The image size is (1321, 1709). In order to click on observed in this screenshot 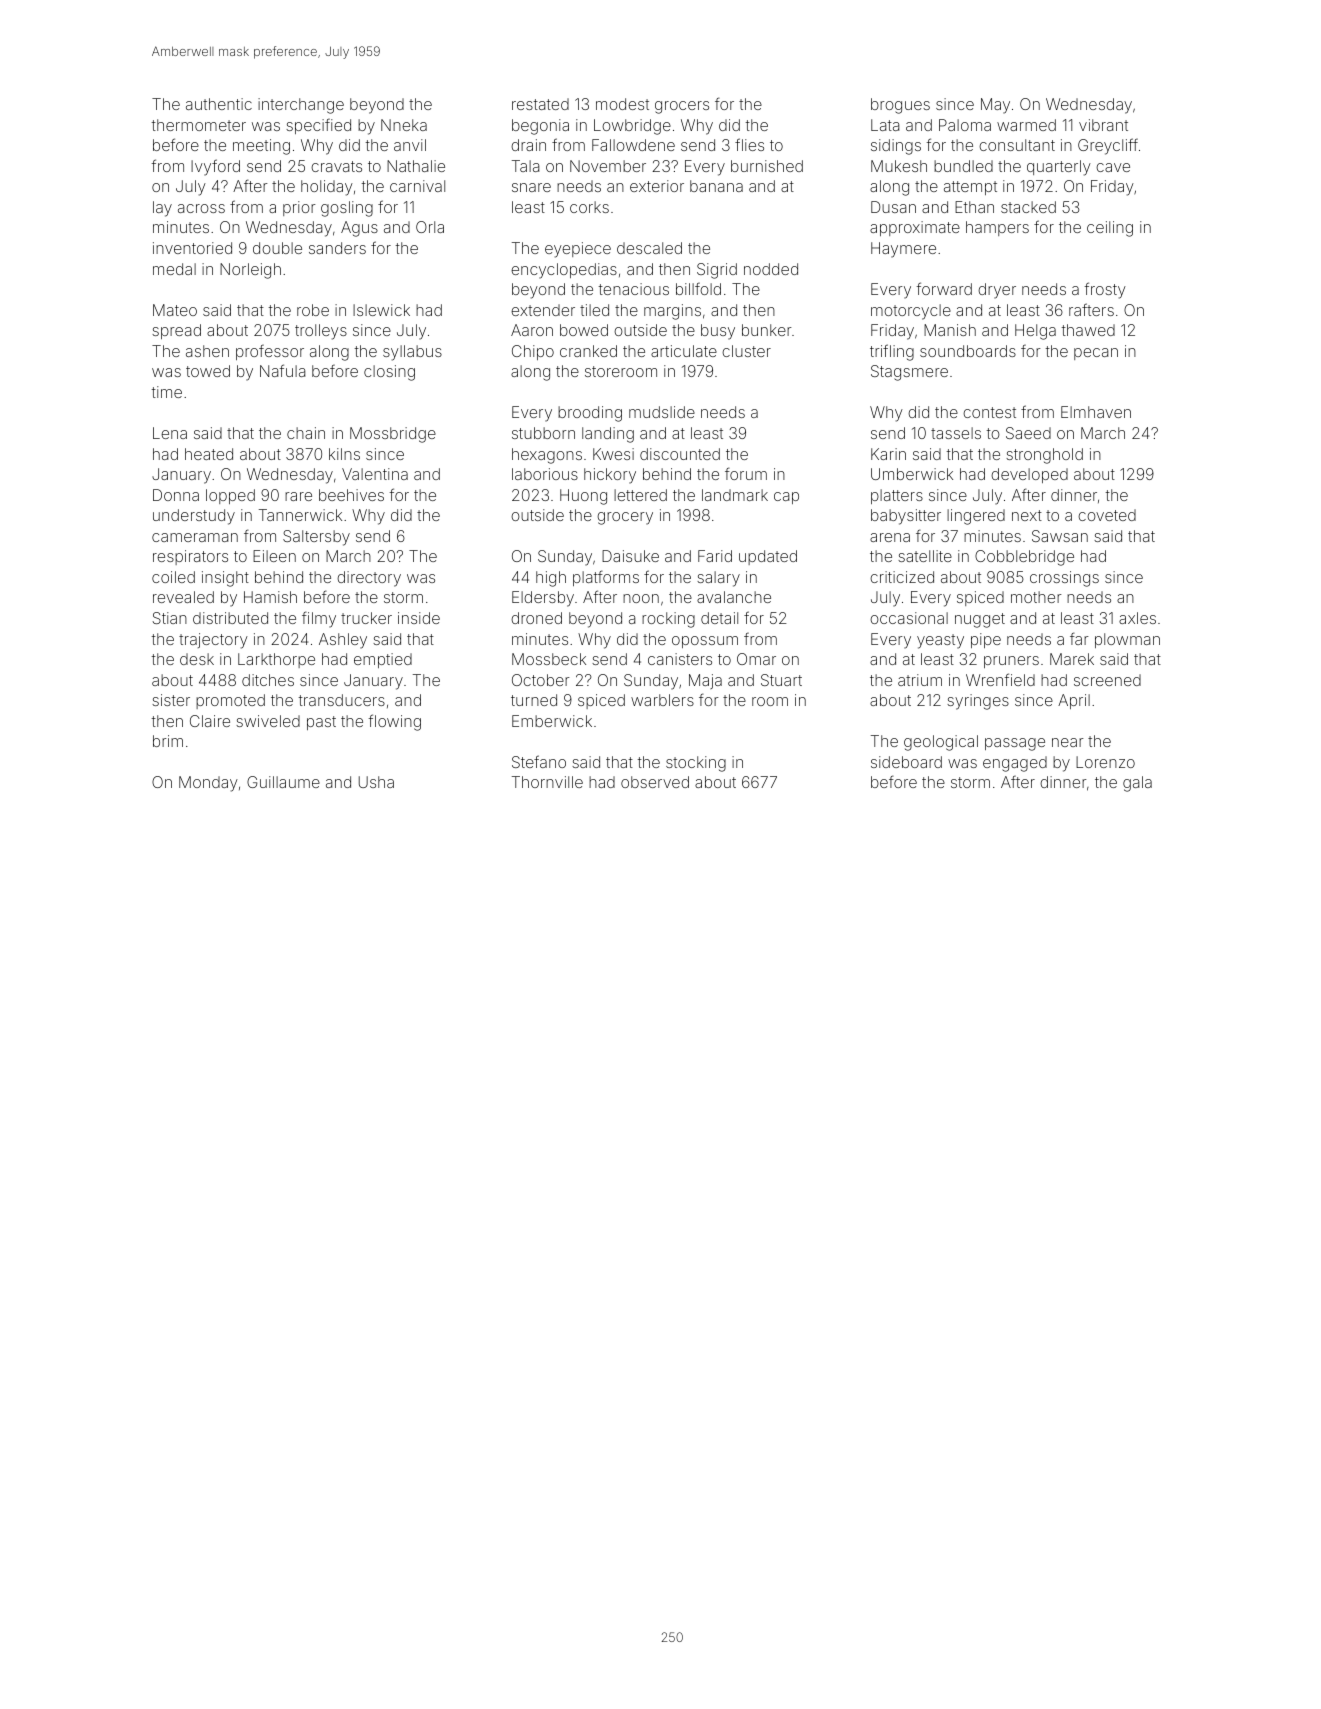, I will do `click(655, 782)`.
